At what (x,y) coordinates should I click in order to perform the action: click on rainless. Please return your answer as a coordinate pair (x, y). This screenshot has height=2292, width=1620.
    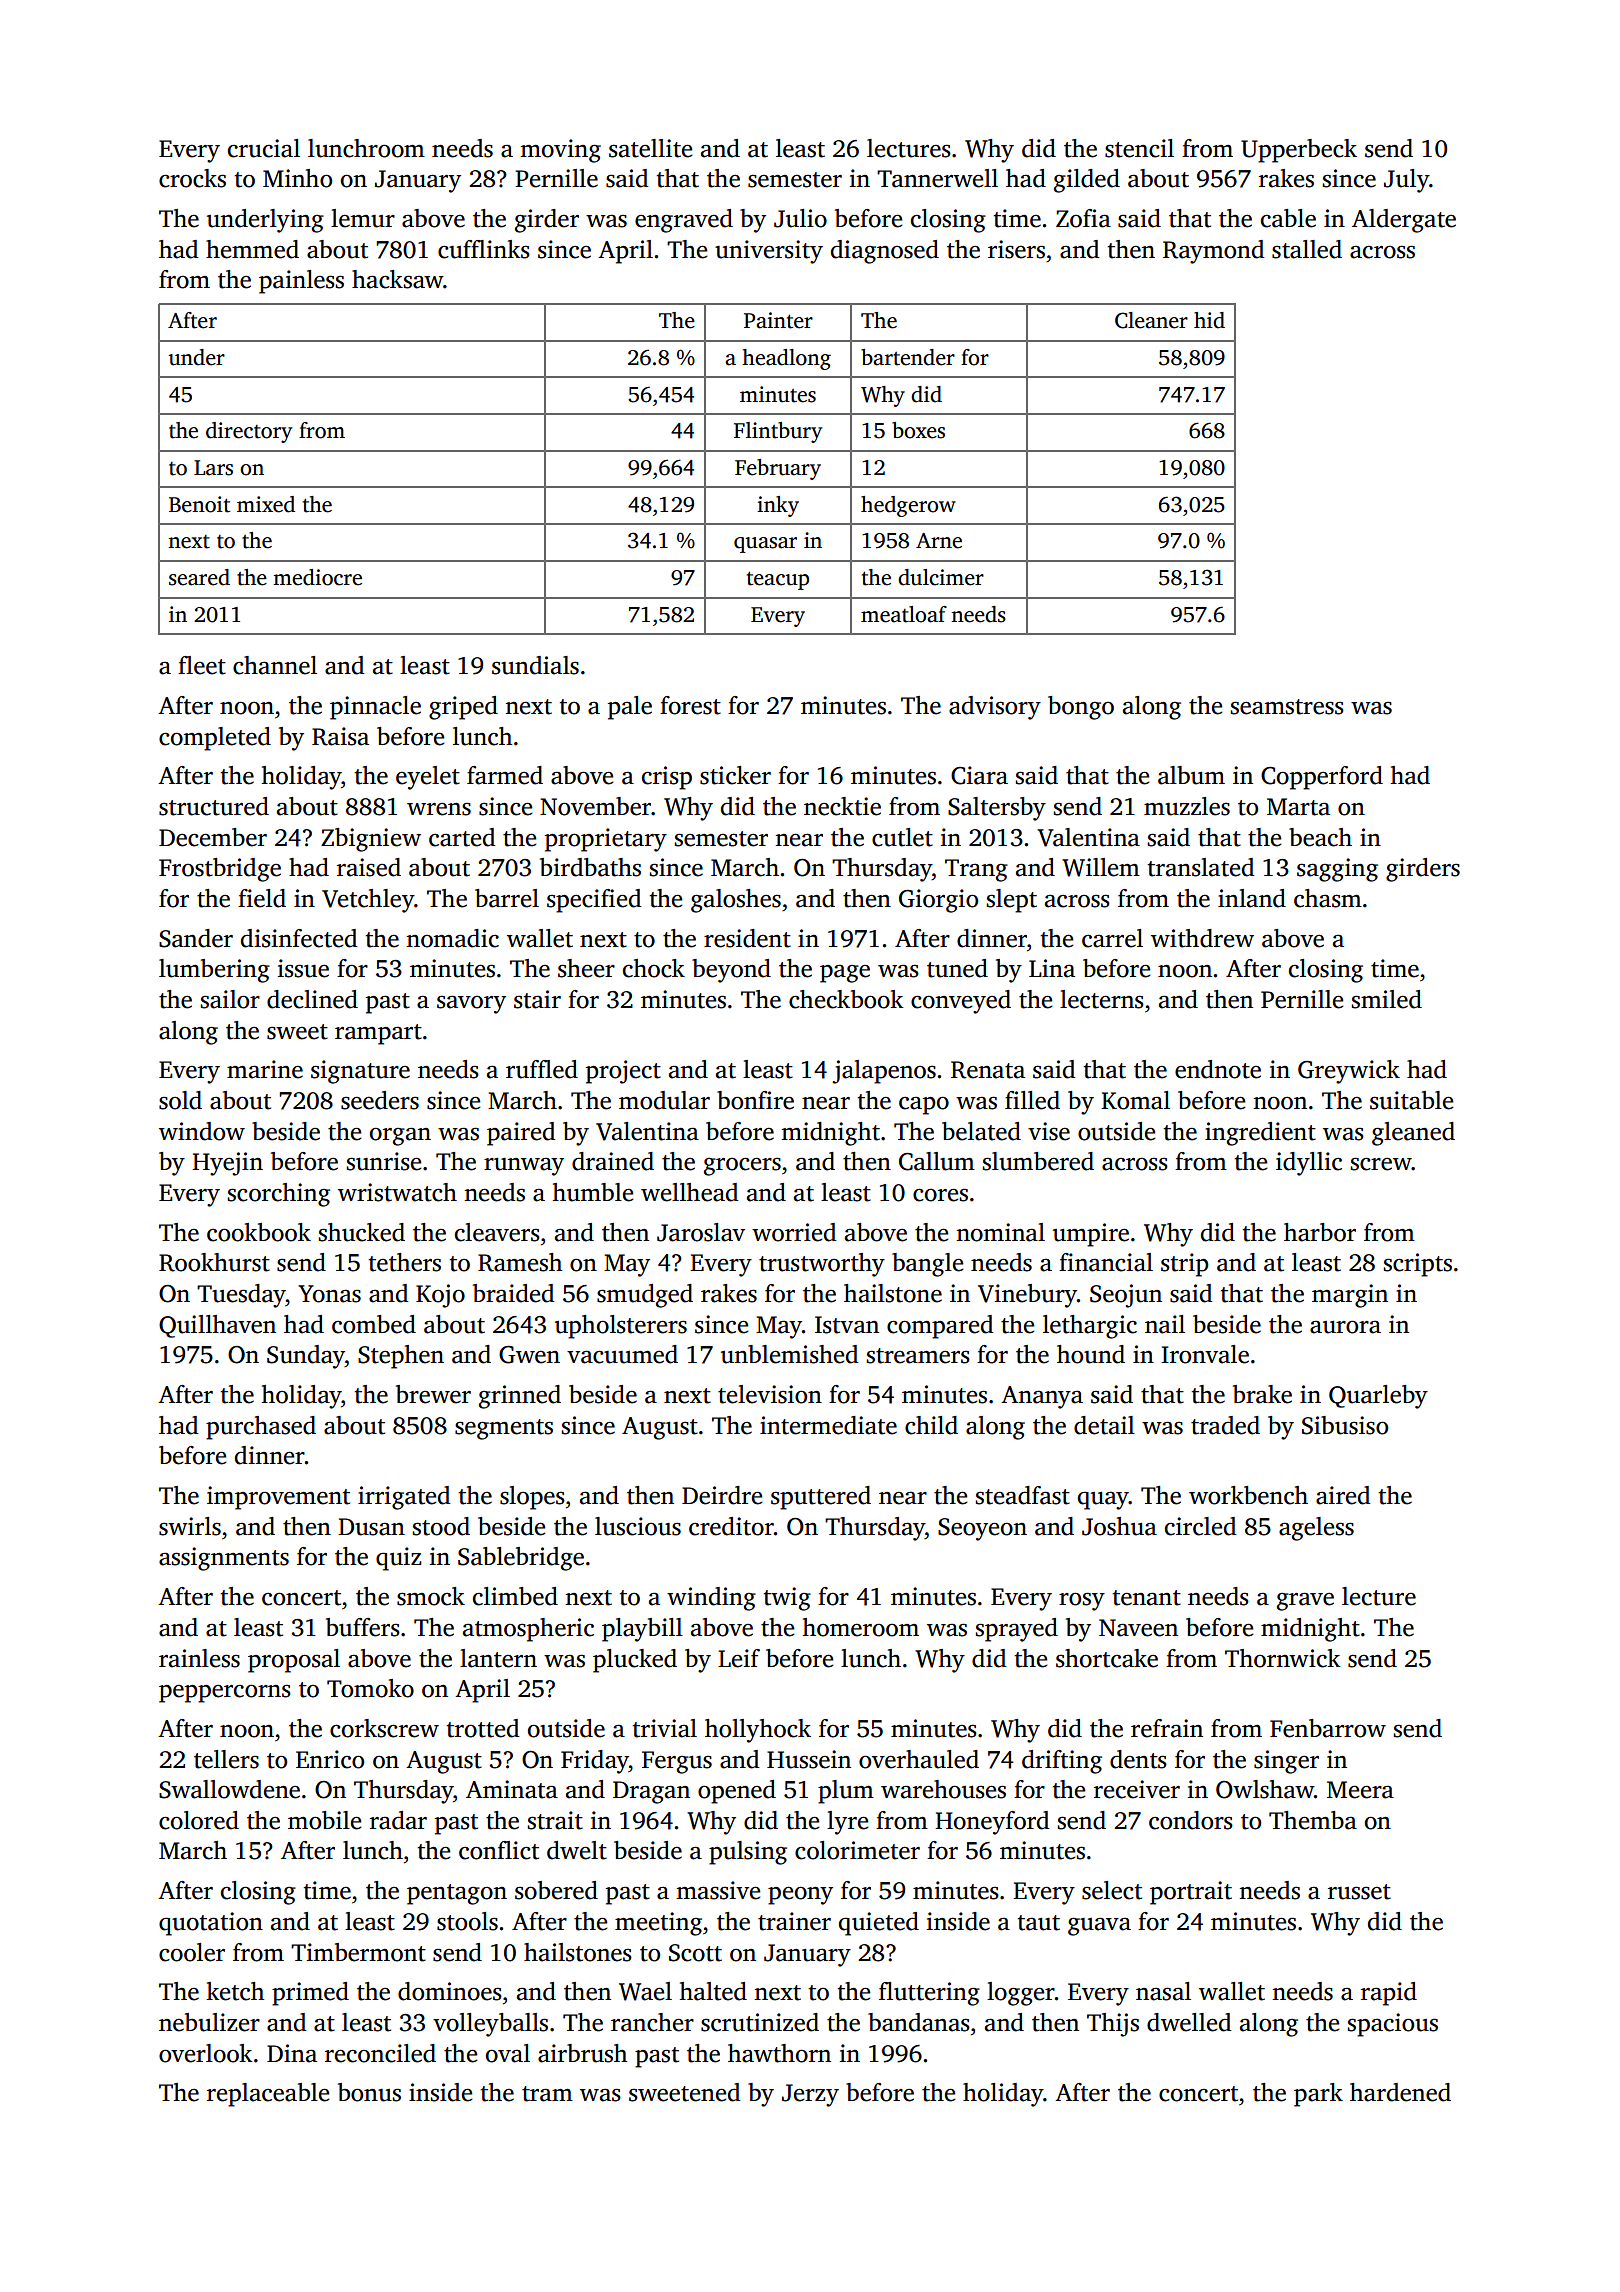
    Looking at the image, I should click on (199, 1658).
